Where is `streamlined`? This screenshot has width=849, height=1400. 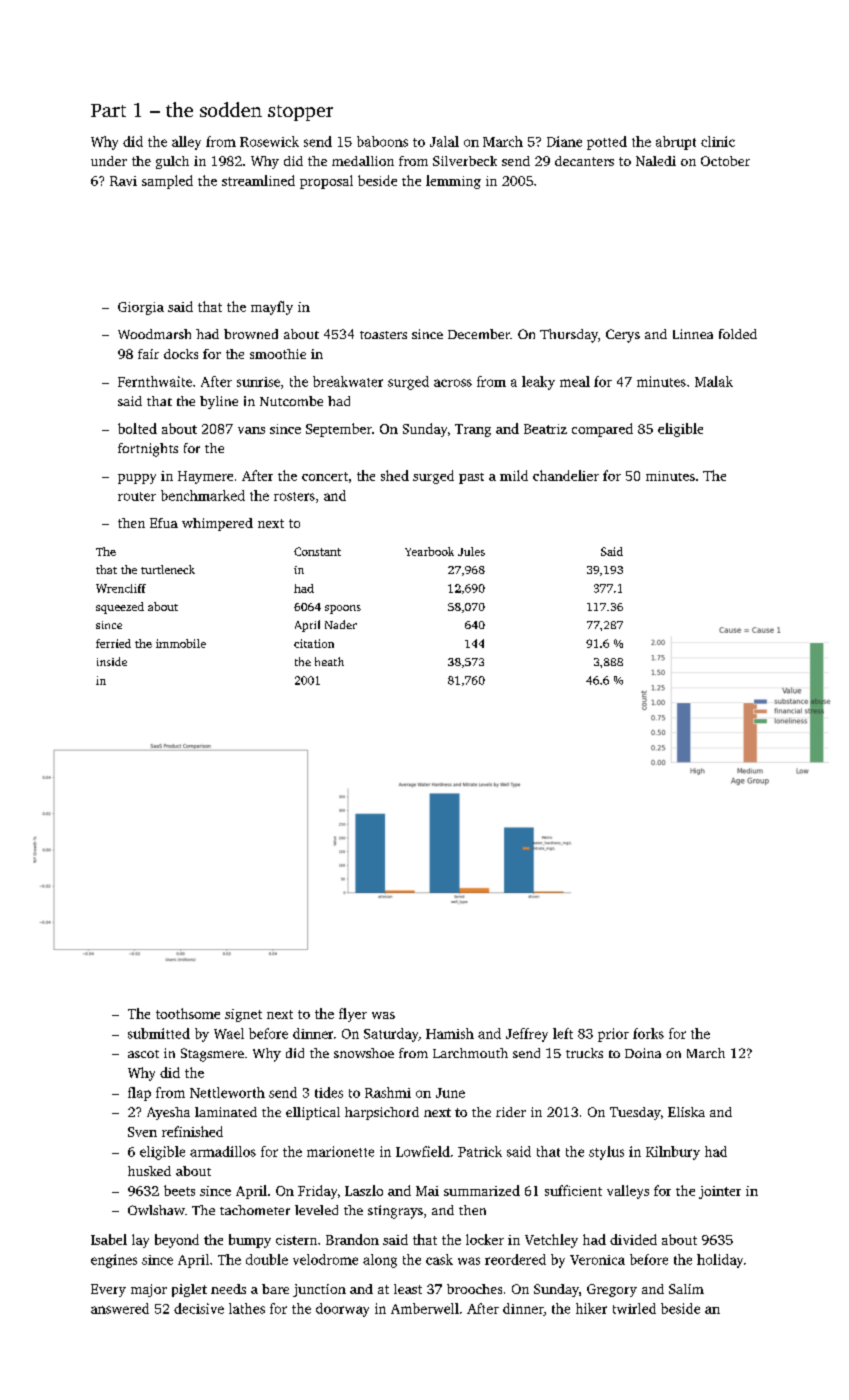
streamlined is located at coordinates (258, 180).
